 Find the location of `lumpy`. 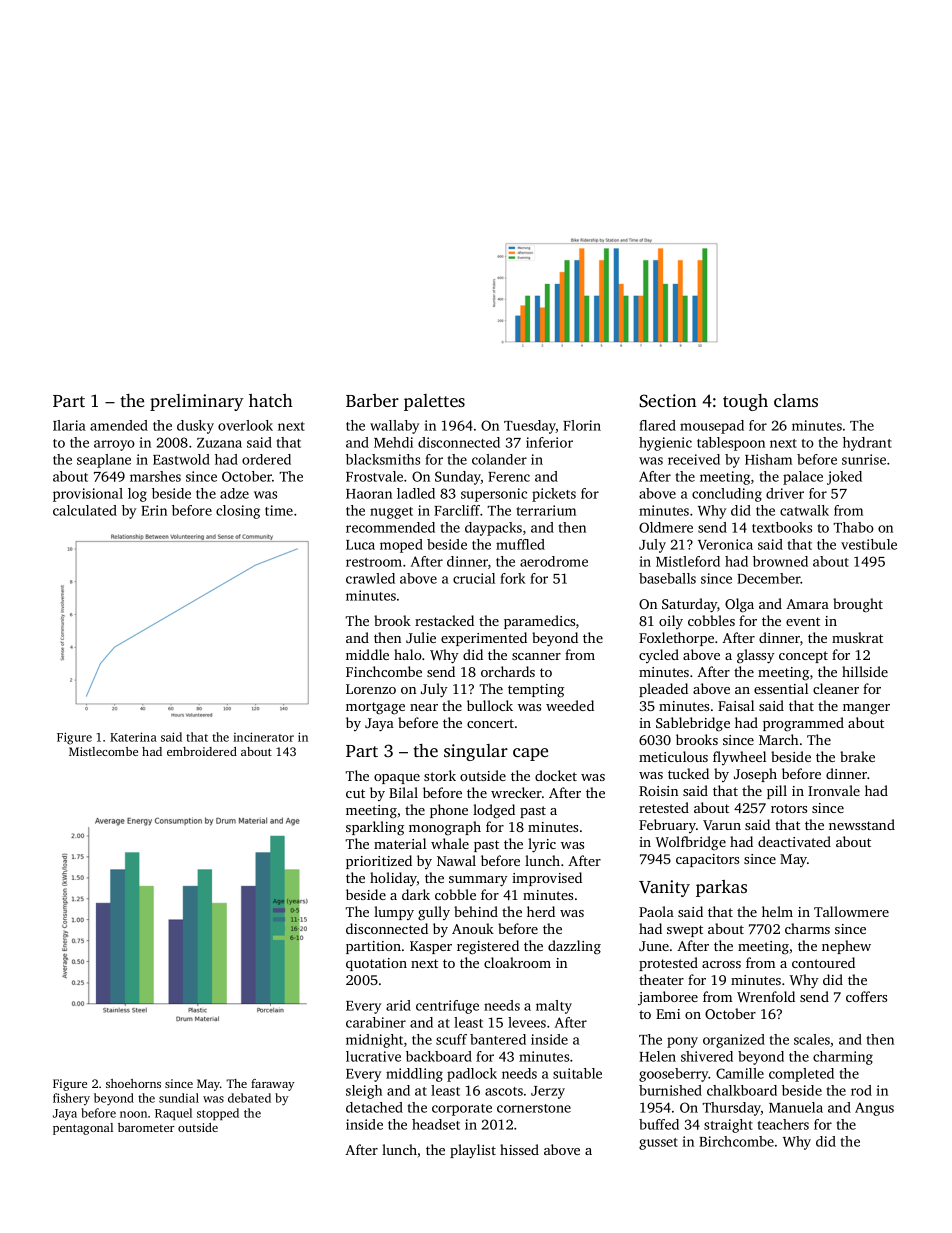

lumpy is located at coordinates (394, 913).
